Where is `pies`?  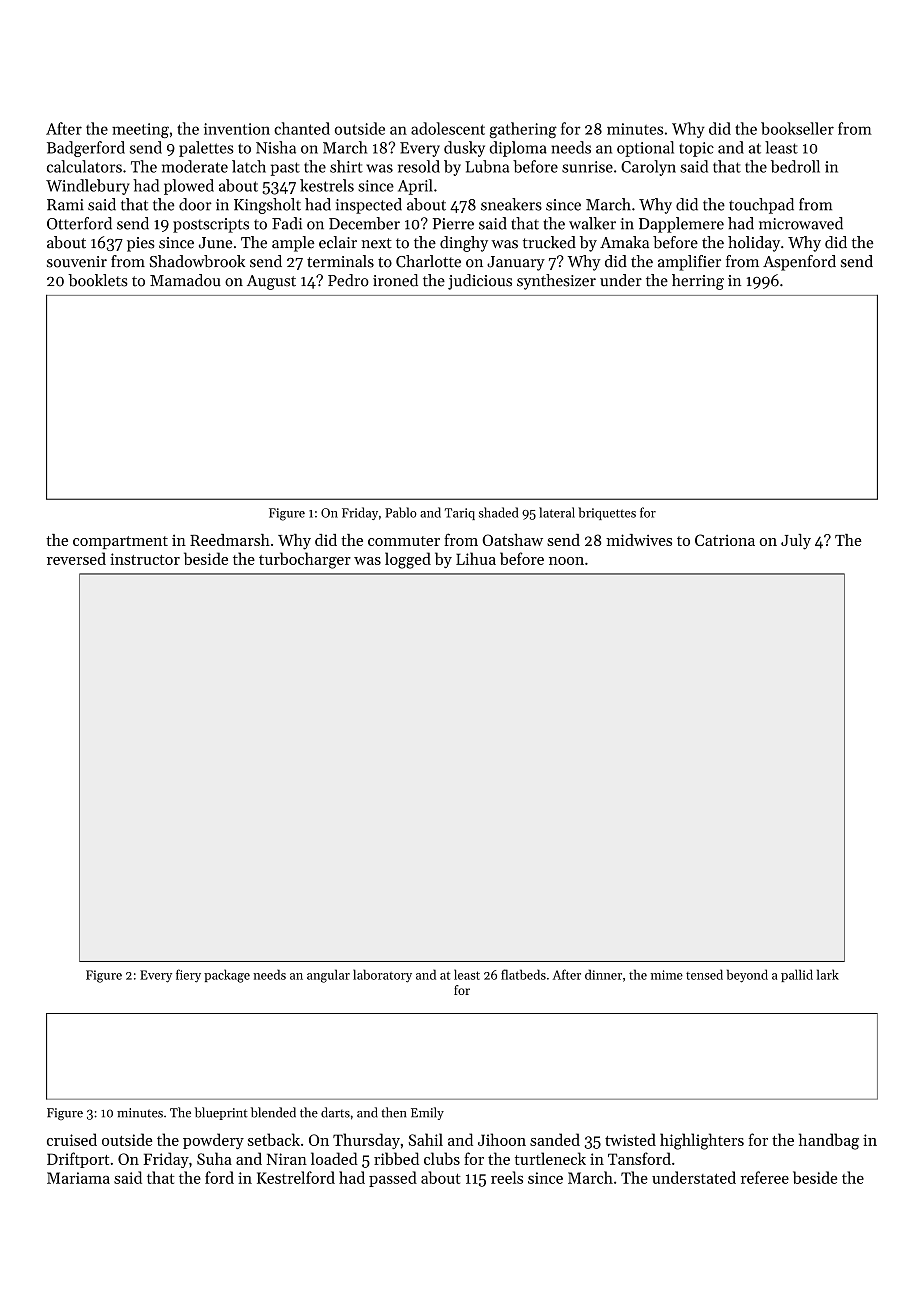 pies is located at coordinates (140, 244).
